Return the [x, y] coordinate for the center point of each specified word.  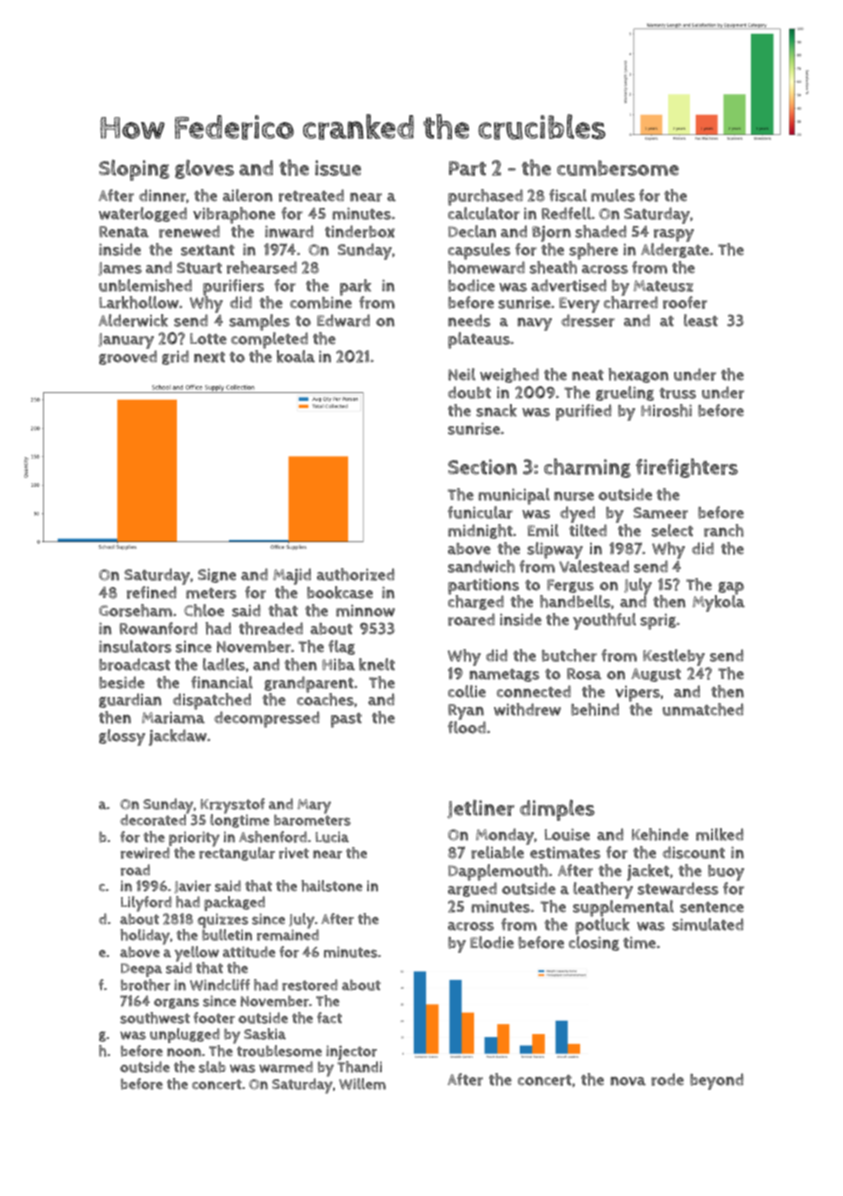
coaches [325, 699]
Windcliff [220, 985]
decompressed [266, 719]
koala [296, 356]
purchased [485, 197]
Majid [292, 576]
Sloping [134, 170]
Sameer [660, 513]
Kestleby [674, 657]
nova [628, 1081]
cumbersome [618, 168]
